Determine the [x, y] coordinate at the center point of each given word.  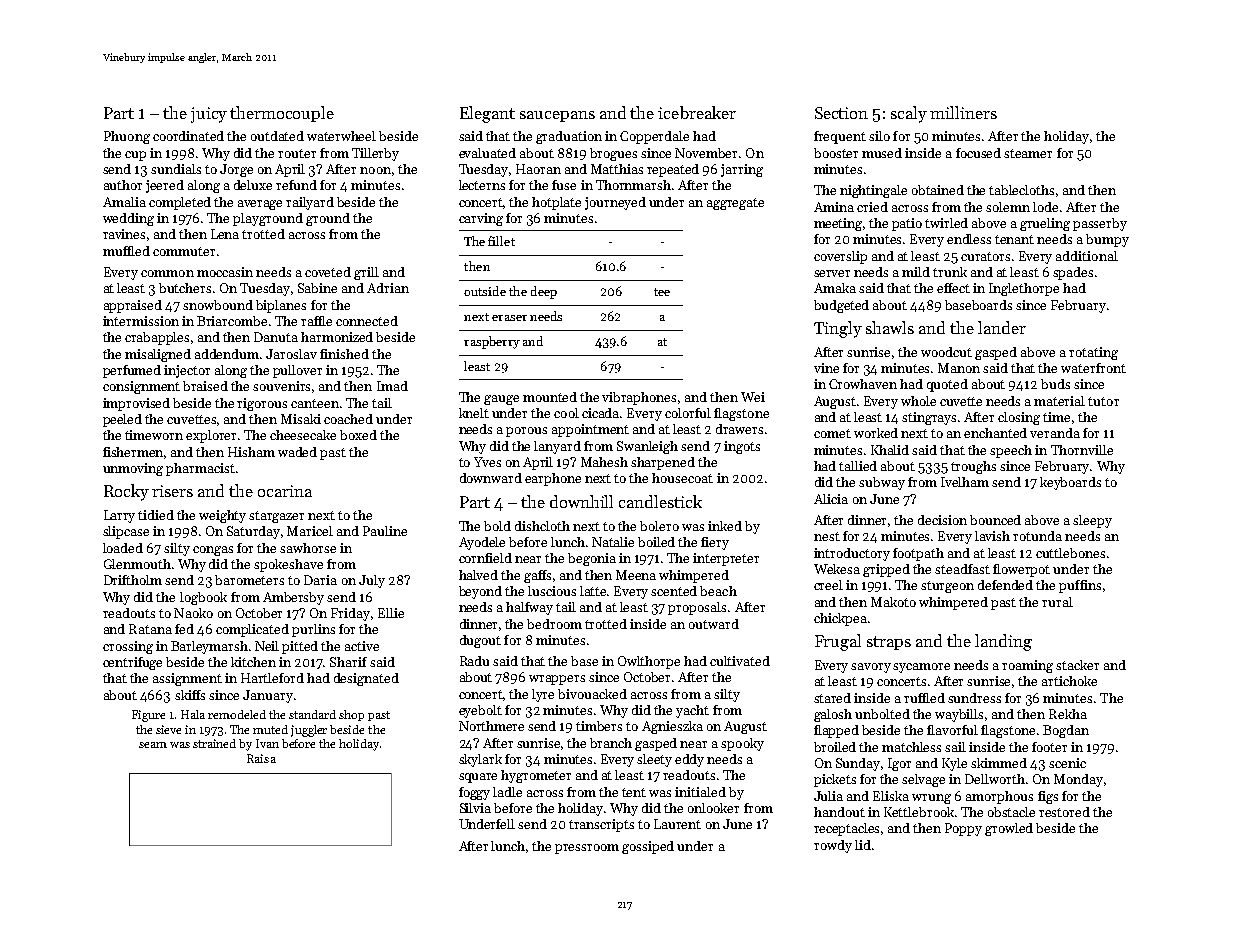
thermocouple [282, 114]
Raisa [261, 758]
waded [297, 452]
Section [841, 113]
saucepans [557, 116]
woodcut [946, 352]
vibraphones [639, 398]
